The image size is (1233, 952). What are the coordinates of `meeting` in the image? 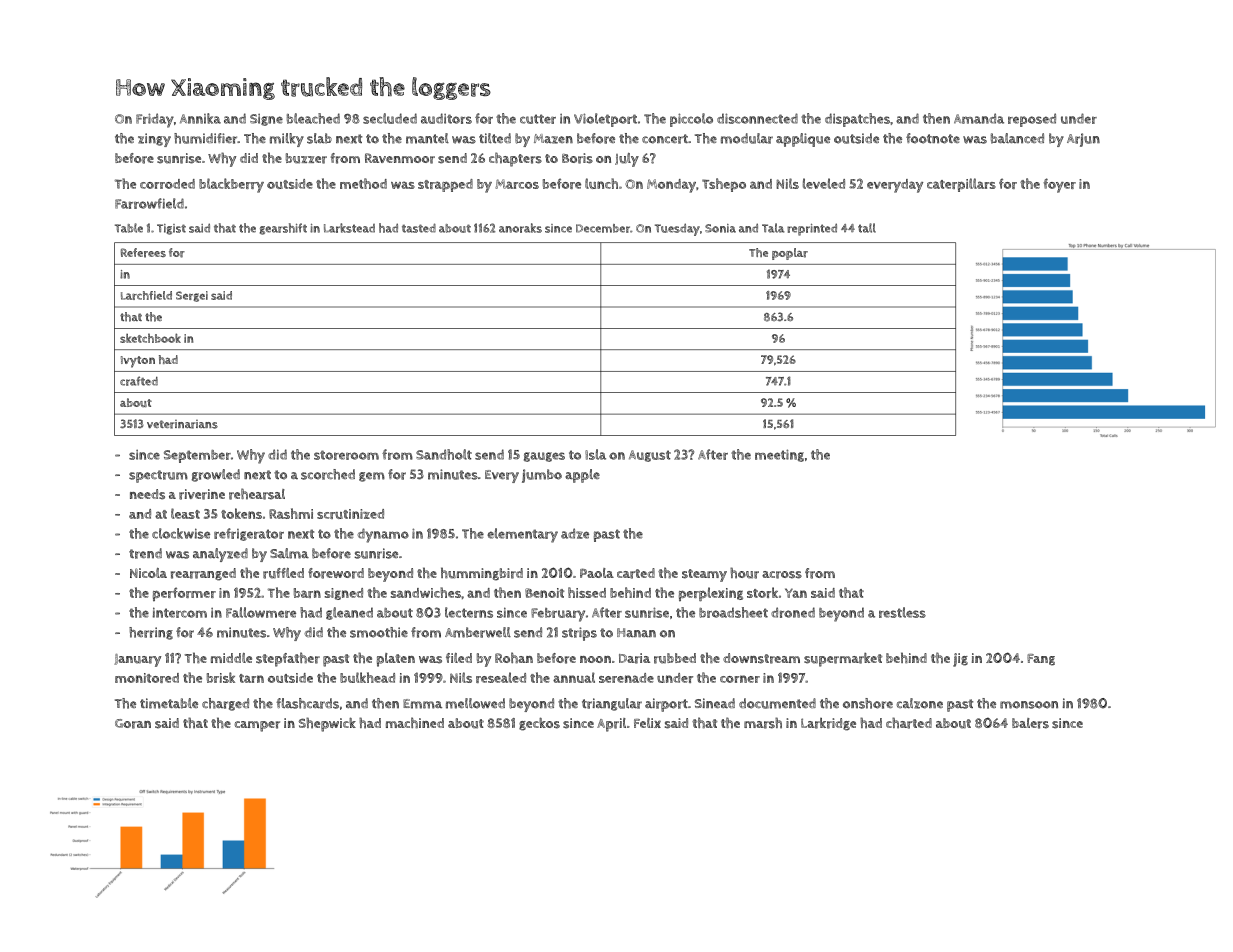 It's located at (779, 455).
